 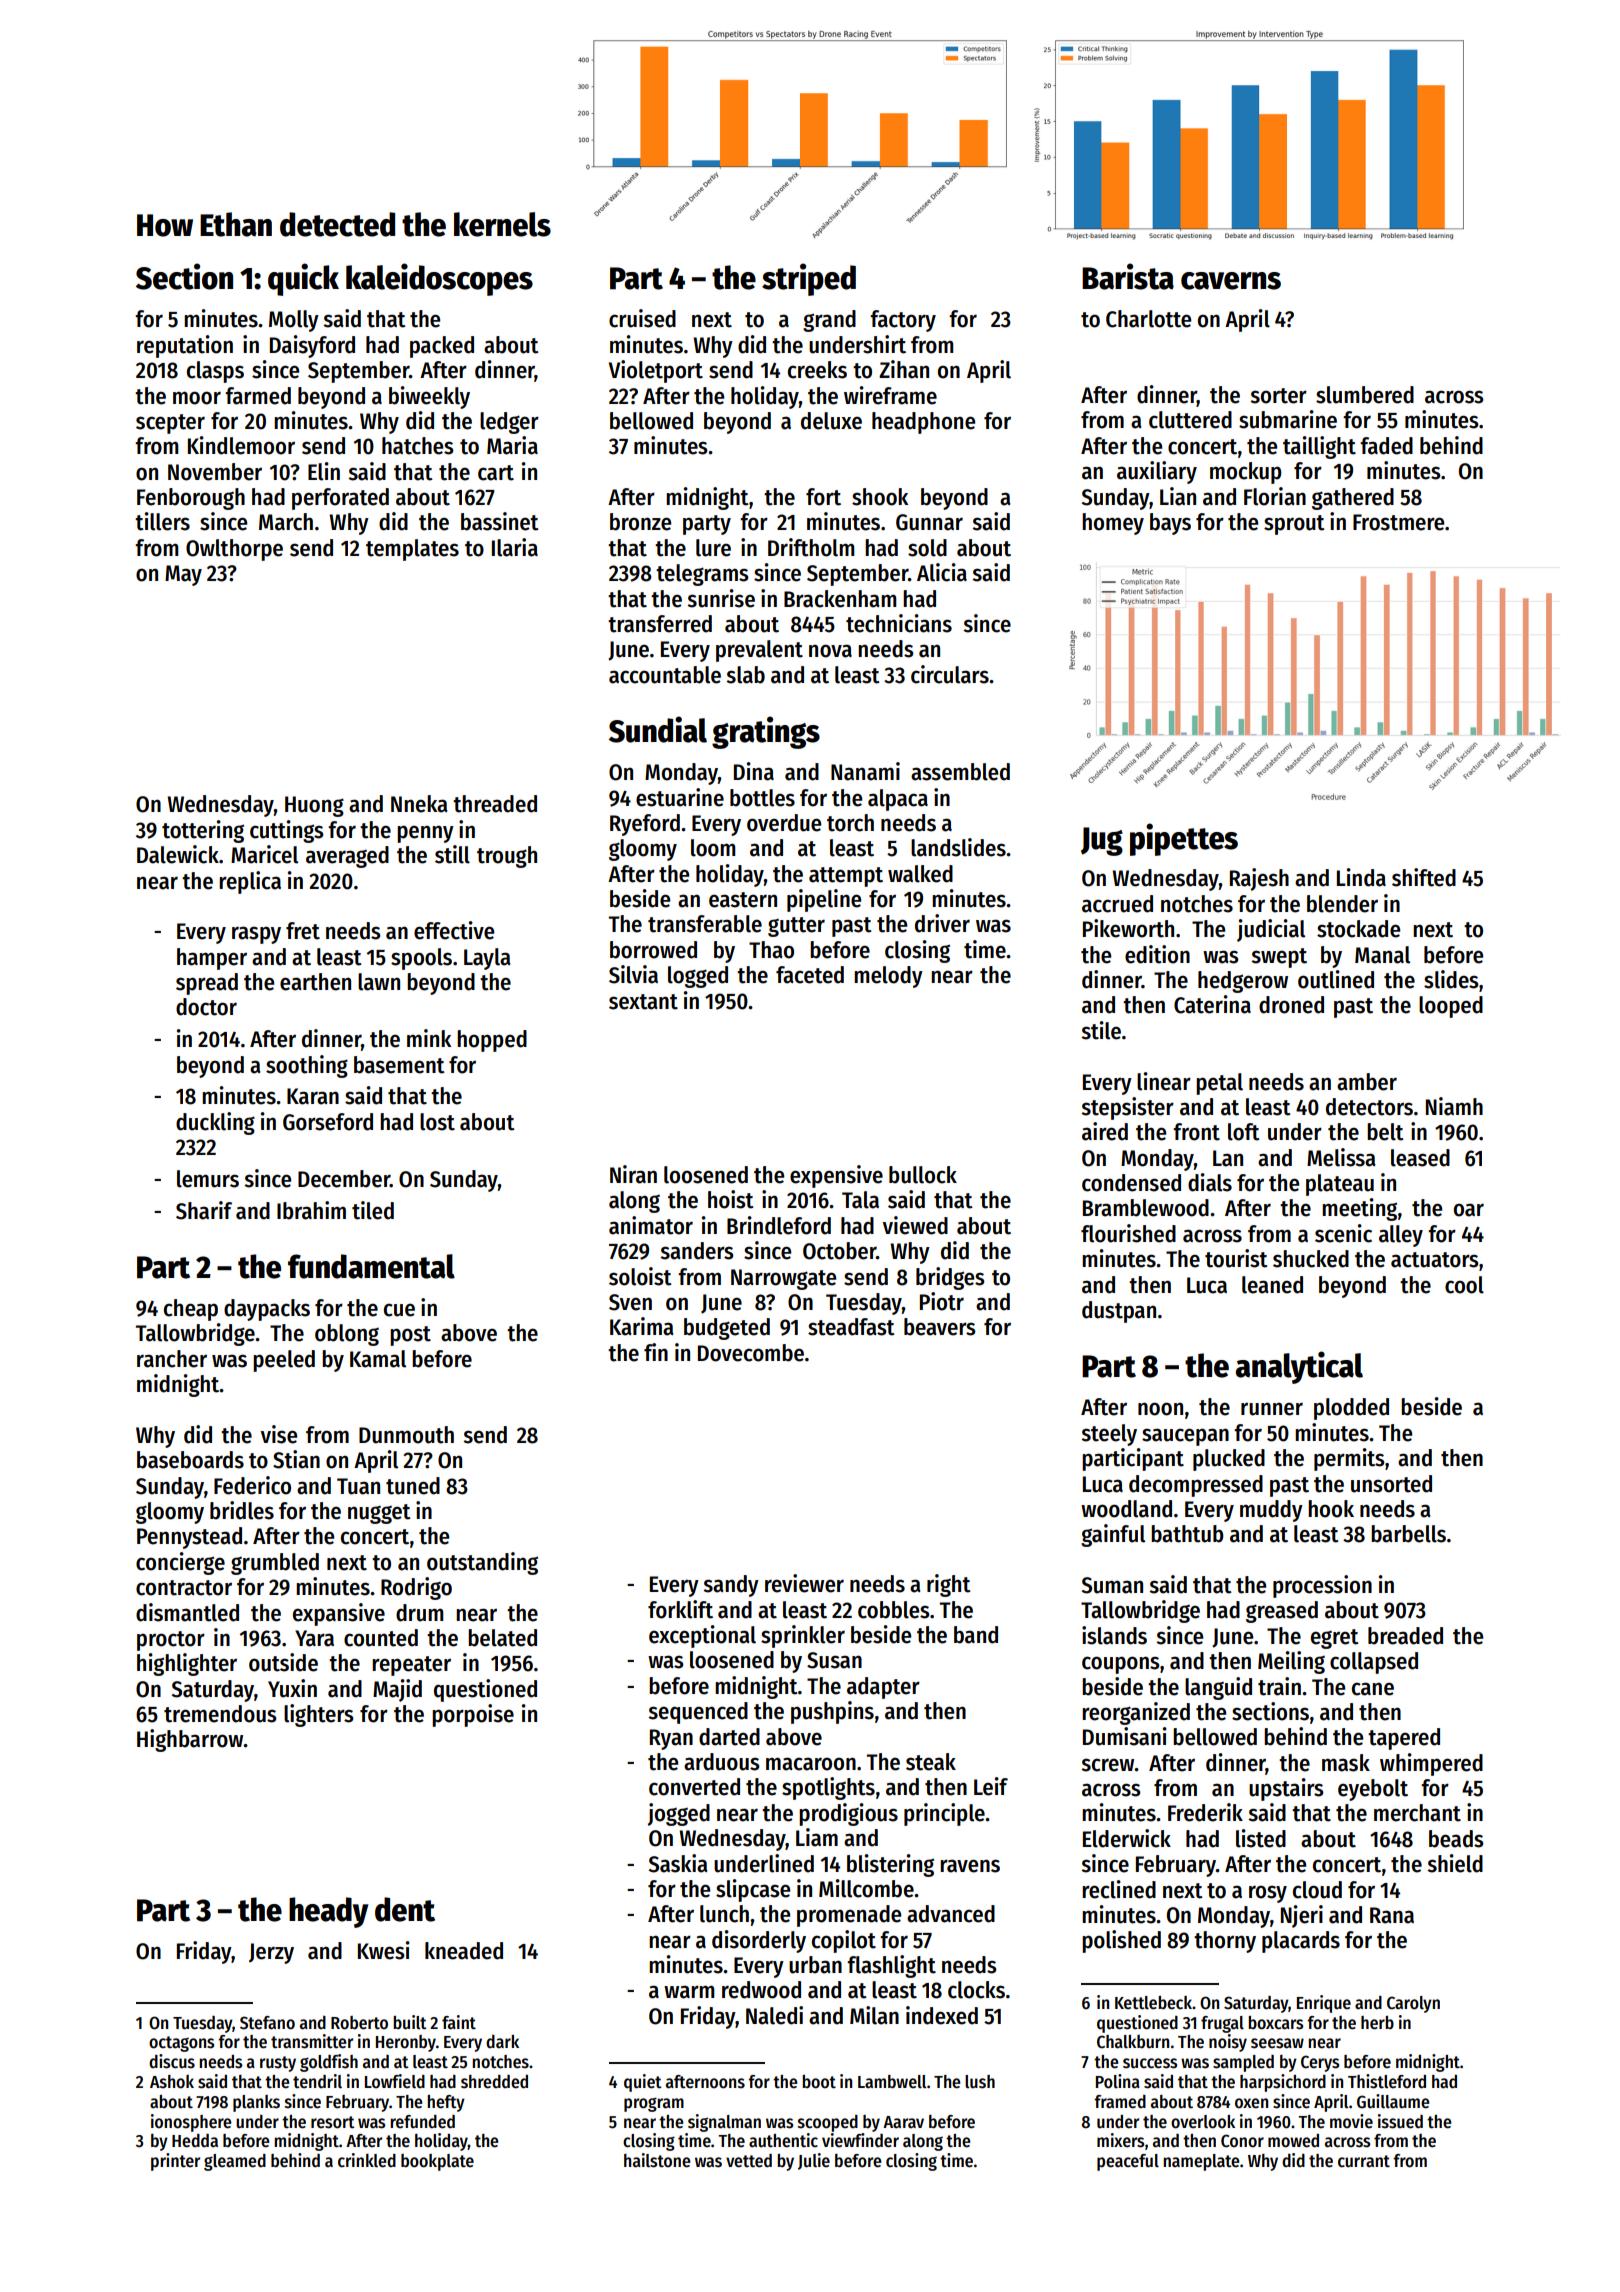 What do you see at coordinates (359, 2023) in the document?
I see `Roberto` at bounding box center [359, 2023].
